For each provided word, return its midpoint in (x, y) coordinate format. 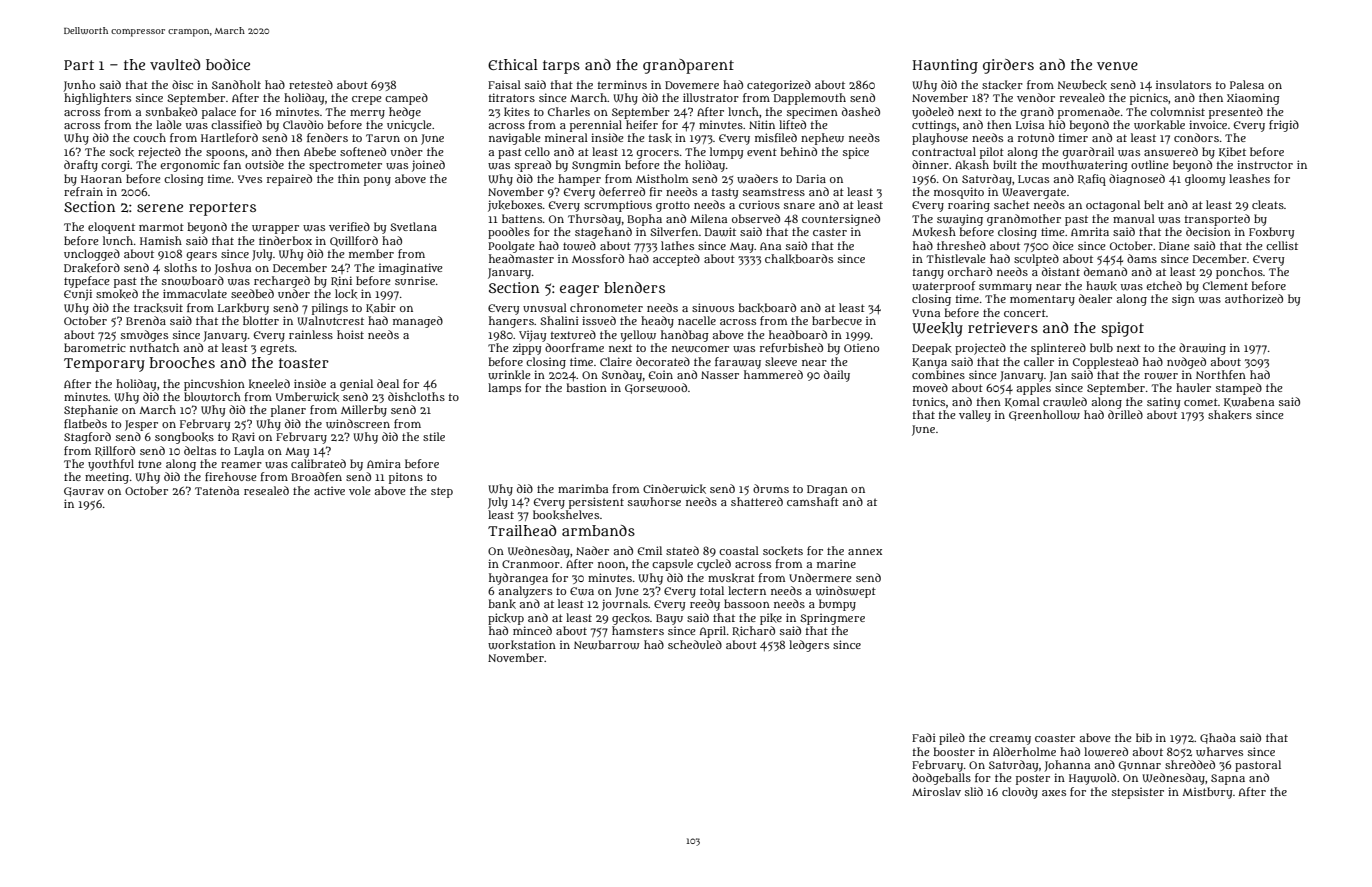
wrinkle (509, 375)
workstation (522, 645)
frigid (1284, 126)
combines (938, 374)
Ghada (1218, 738)
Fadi (924, 737)
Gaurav (84, 492)
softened (363, 151)
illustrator (711, 97)
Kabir (381, 308)
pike (771, 619)
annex (865, 552)
